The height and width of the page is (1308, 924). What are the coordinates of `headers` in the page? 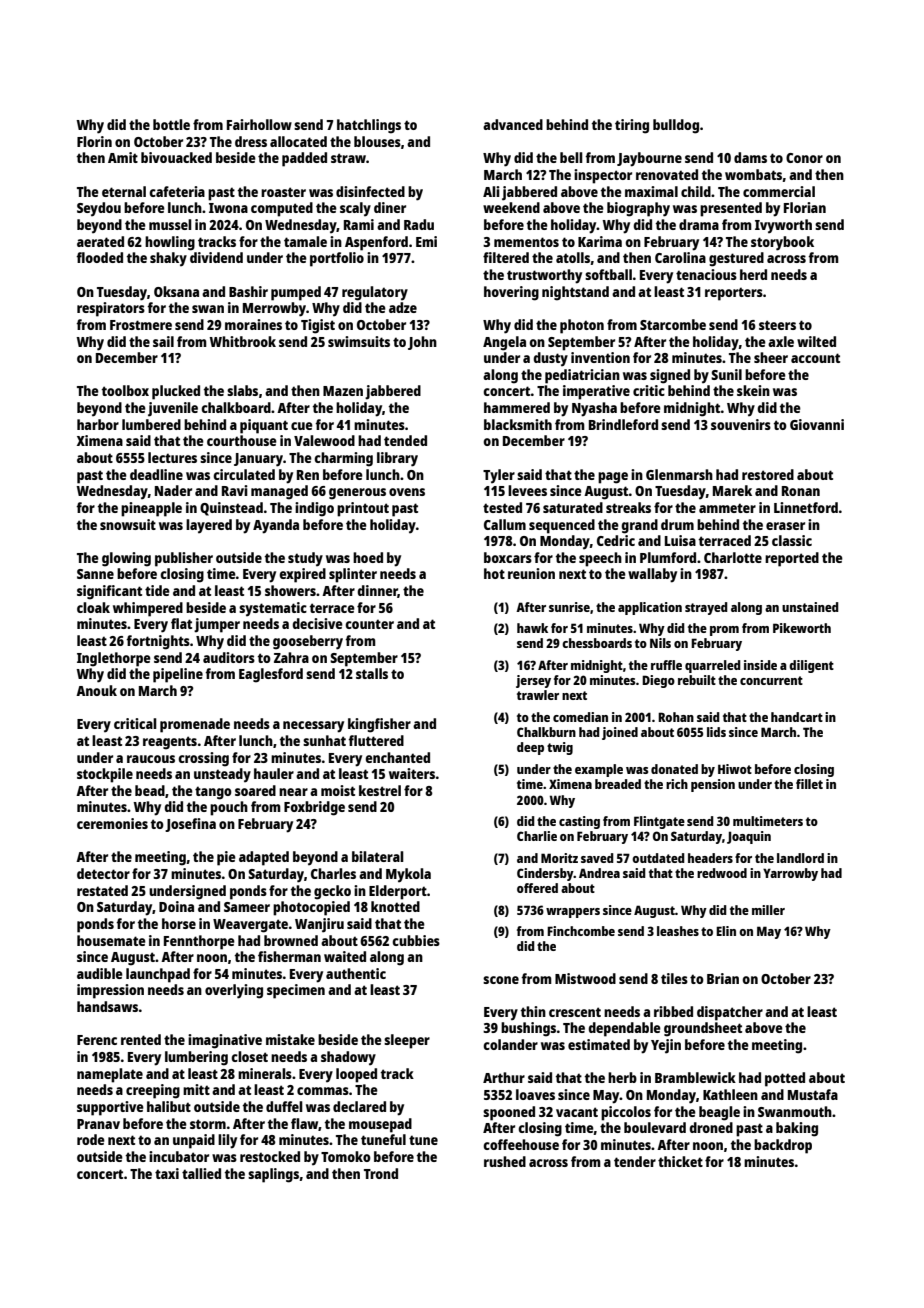 It's located at (710, 858).
